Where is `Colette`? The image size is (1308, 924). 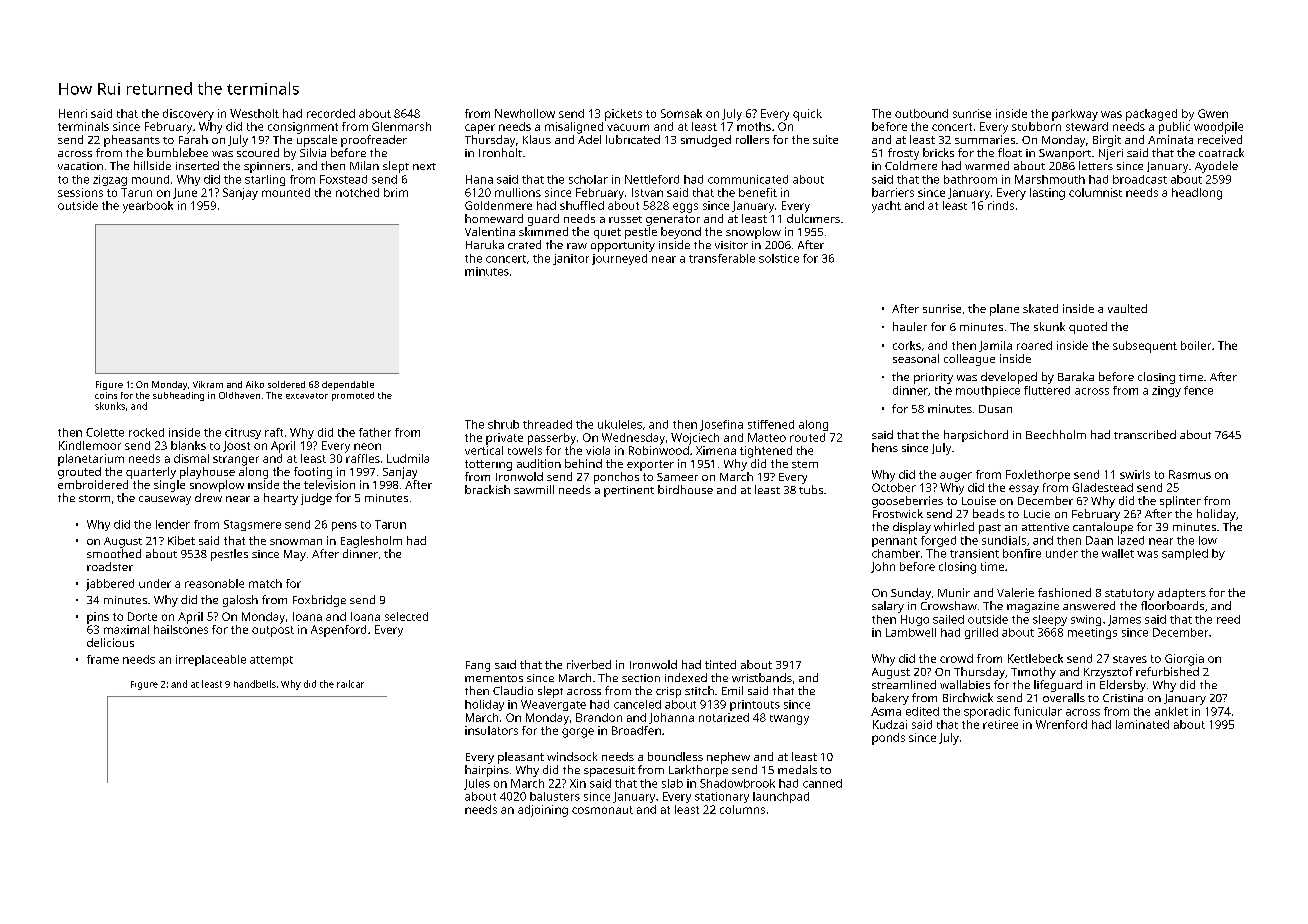 Colette is located at coordinates (105, 432).
